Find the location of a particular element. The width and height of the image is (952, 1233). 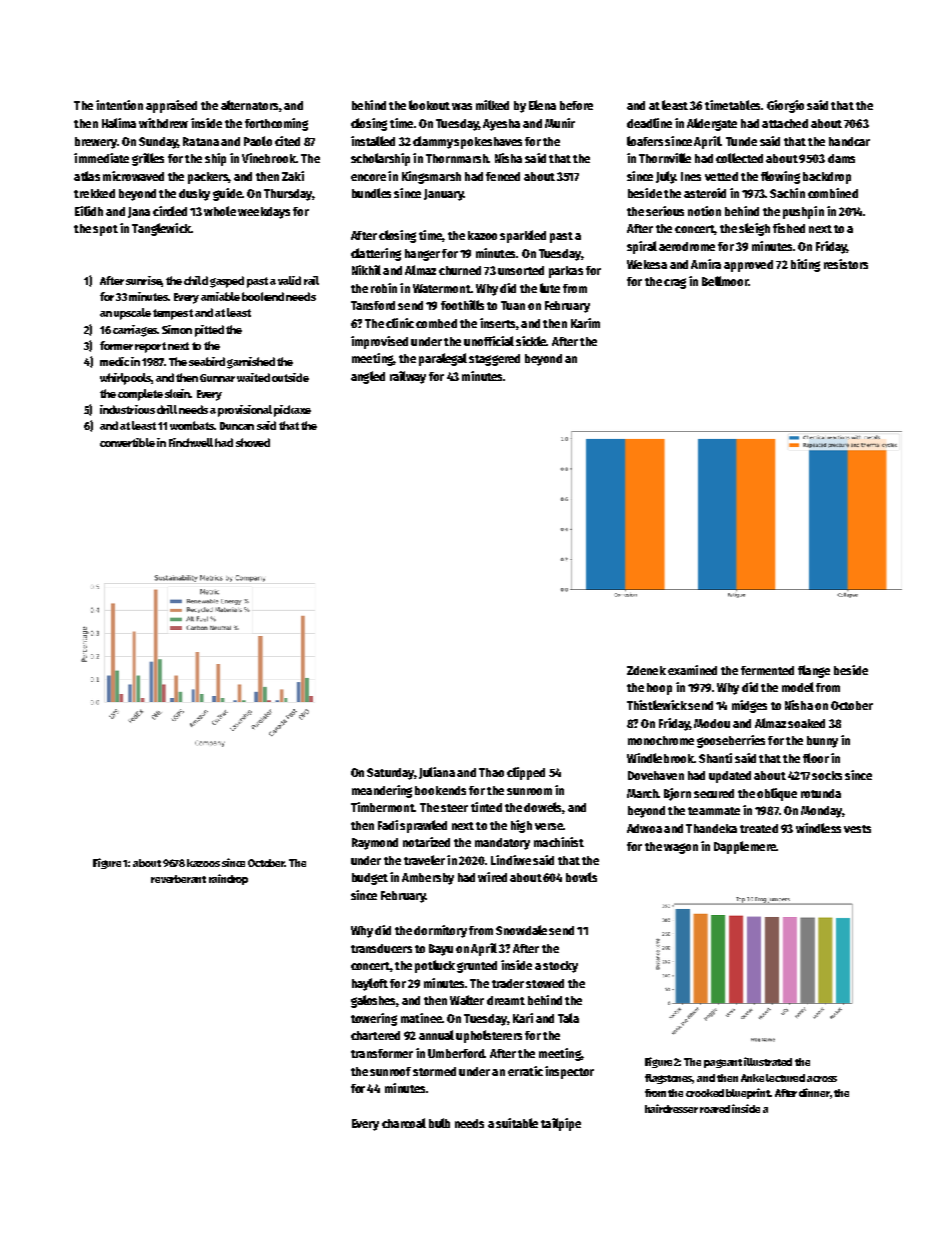

Finchwell is located at coordinates (191, 442).
